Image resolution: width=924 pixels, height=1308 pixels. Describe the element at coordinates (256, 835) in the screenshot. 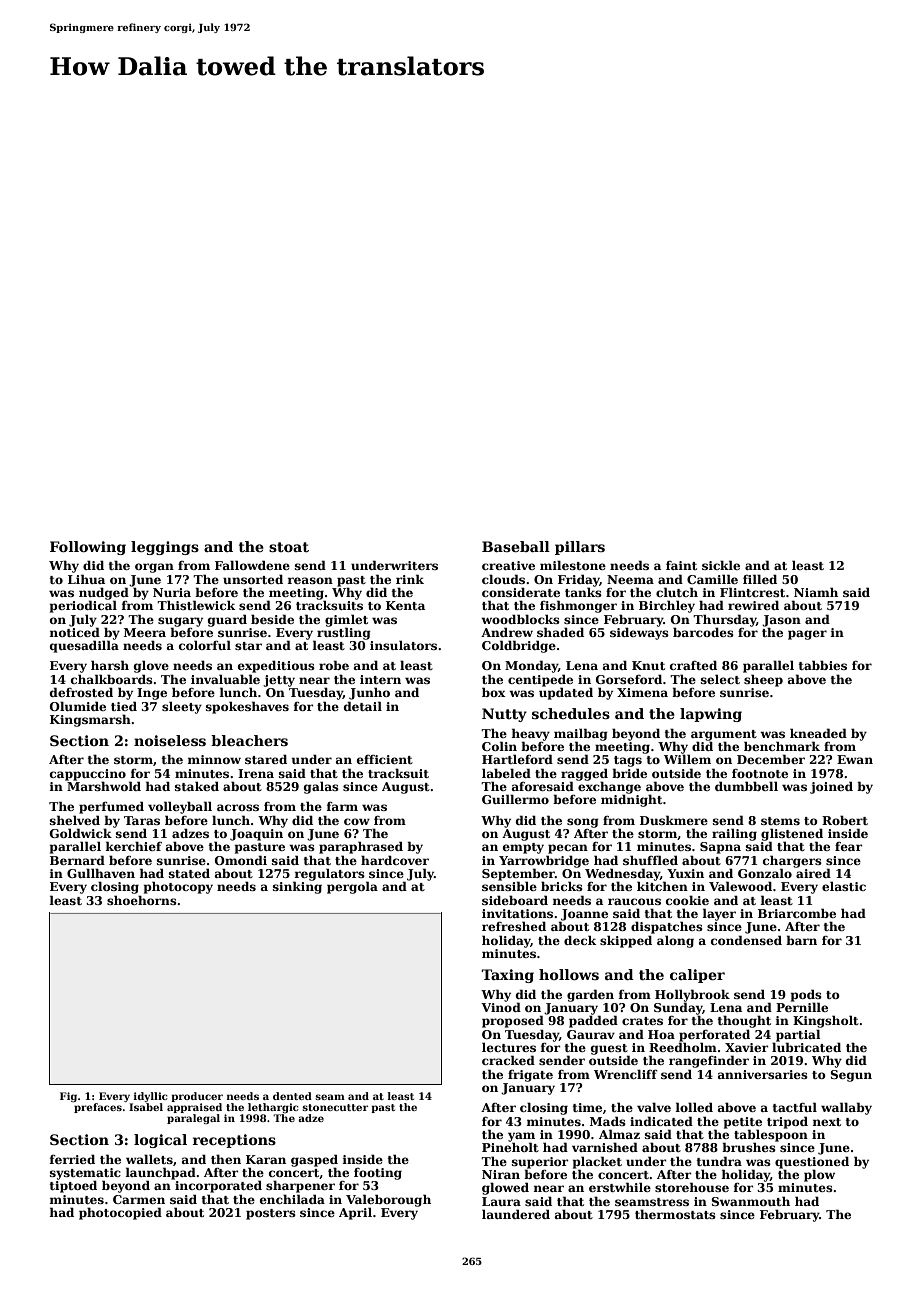

I see `Joaquin` at that location.
